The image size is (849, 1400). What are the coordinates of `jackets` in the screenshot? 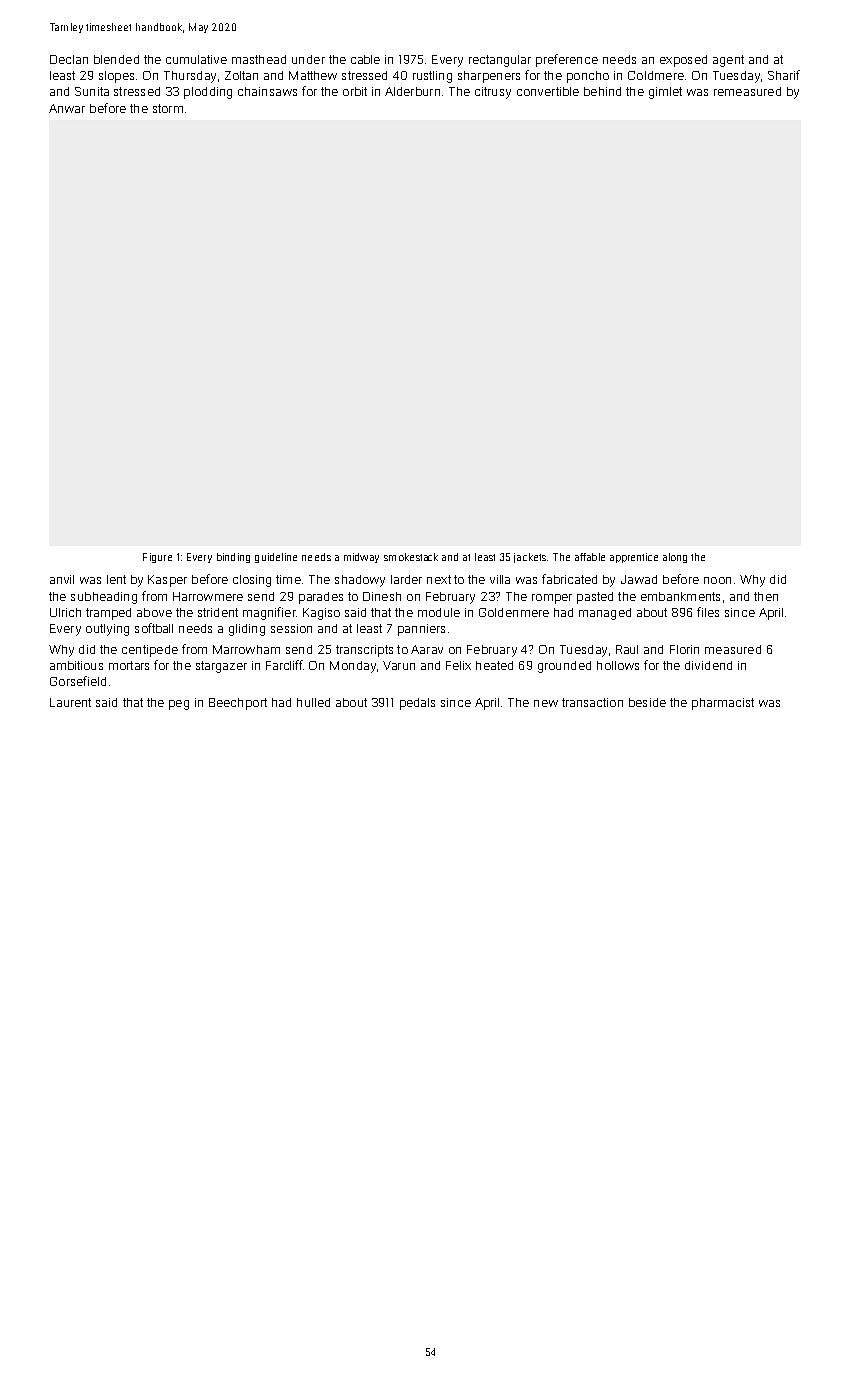 It's located at (530, 558).
